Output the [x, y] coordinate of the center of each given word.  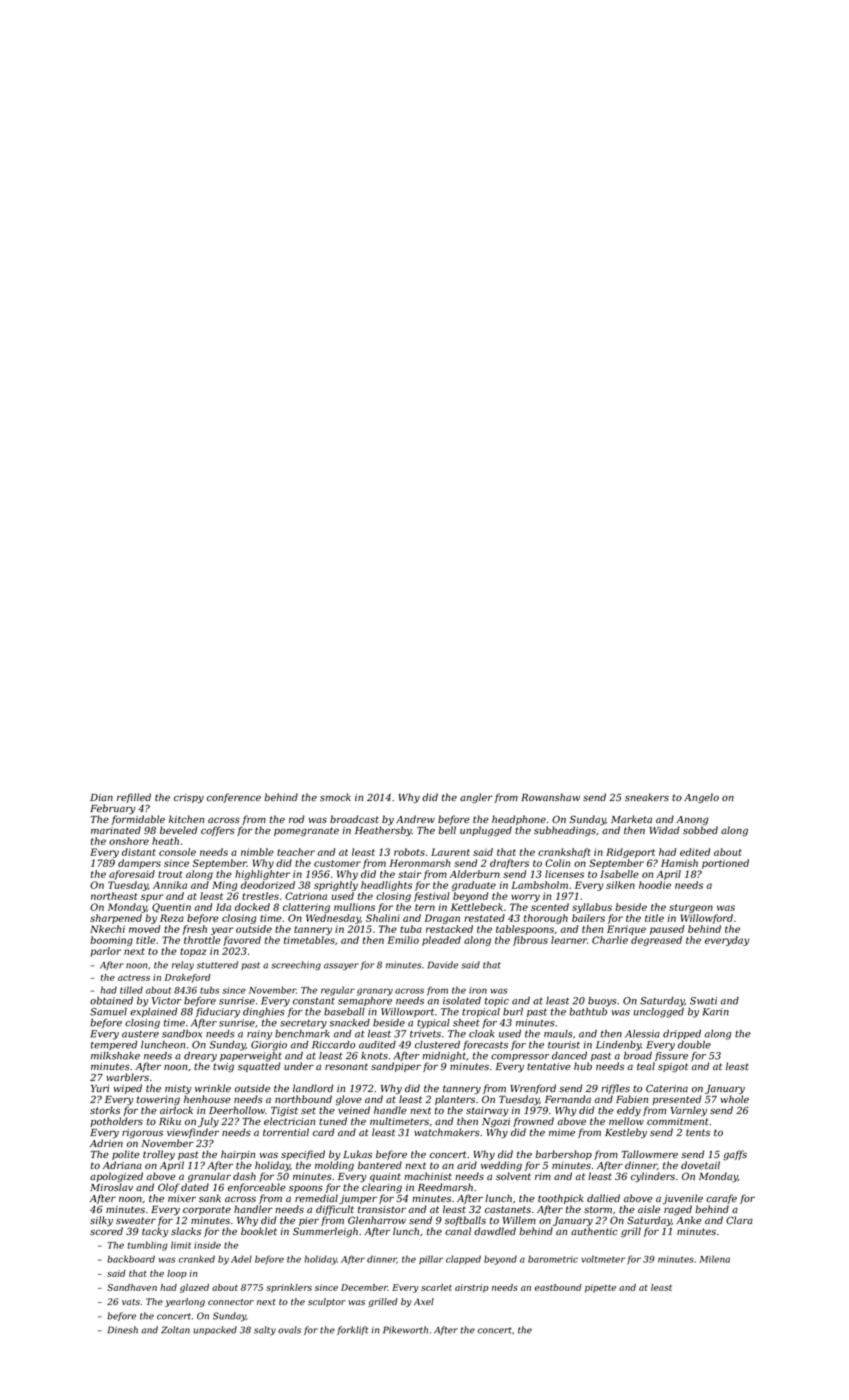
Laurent [450, 852]
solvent [513, 1176]
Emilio [403, 940]
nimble [257, 852]
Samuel [108, 1012]
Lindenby [618, 1046]
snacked [349, 1023]
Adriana [122, 1165]
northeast [114, 896]
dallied [603, 1198]
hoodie [655, 885]
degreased [656, 941]
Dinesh [123, 1330]
